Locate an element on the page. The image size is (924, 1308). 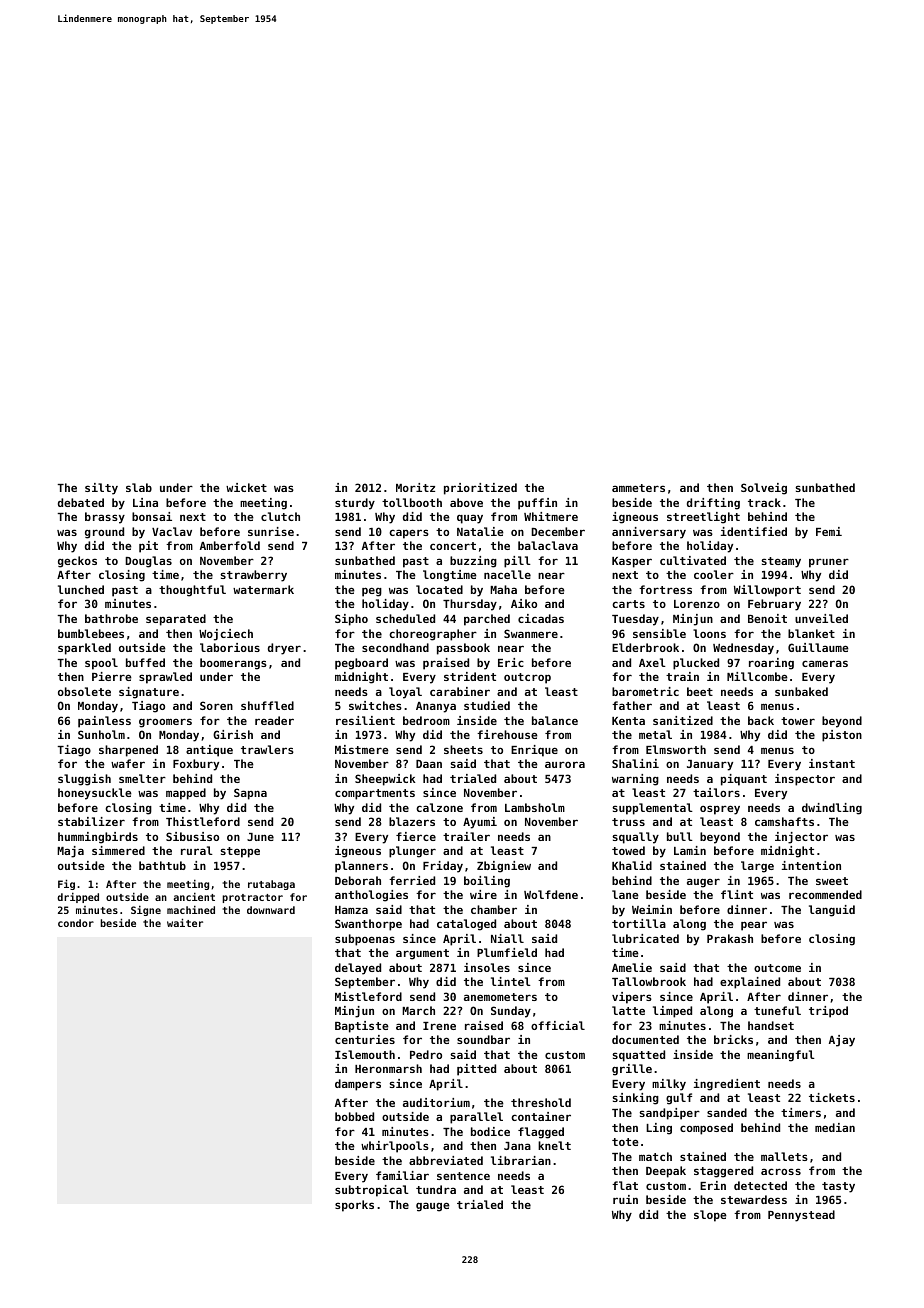
cooler is located at coordinates (714, 574).
